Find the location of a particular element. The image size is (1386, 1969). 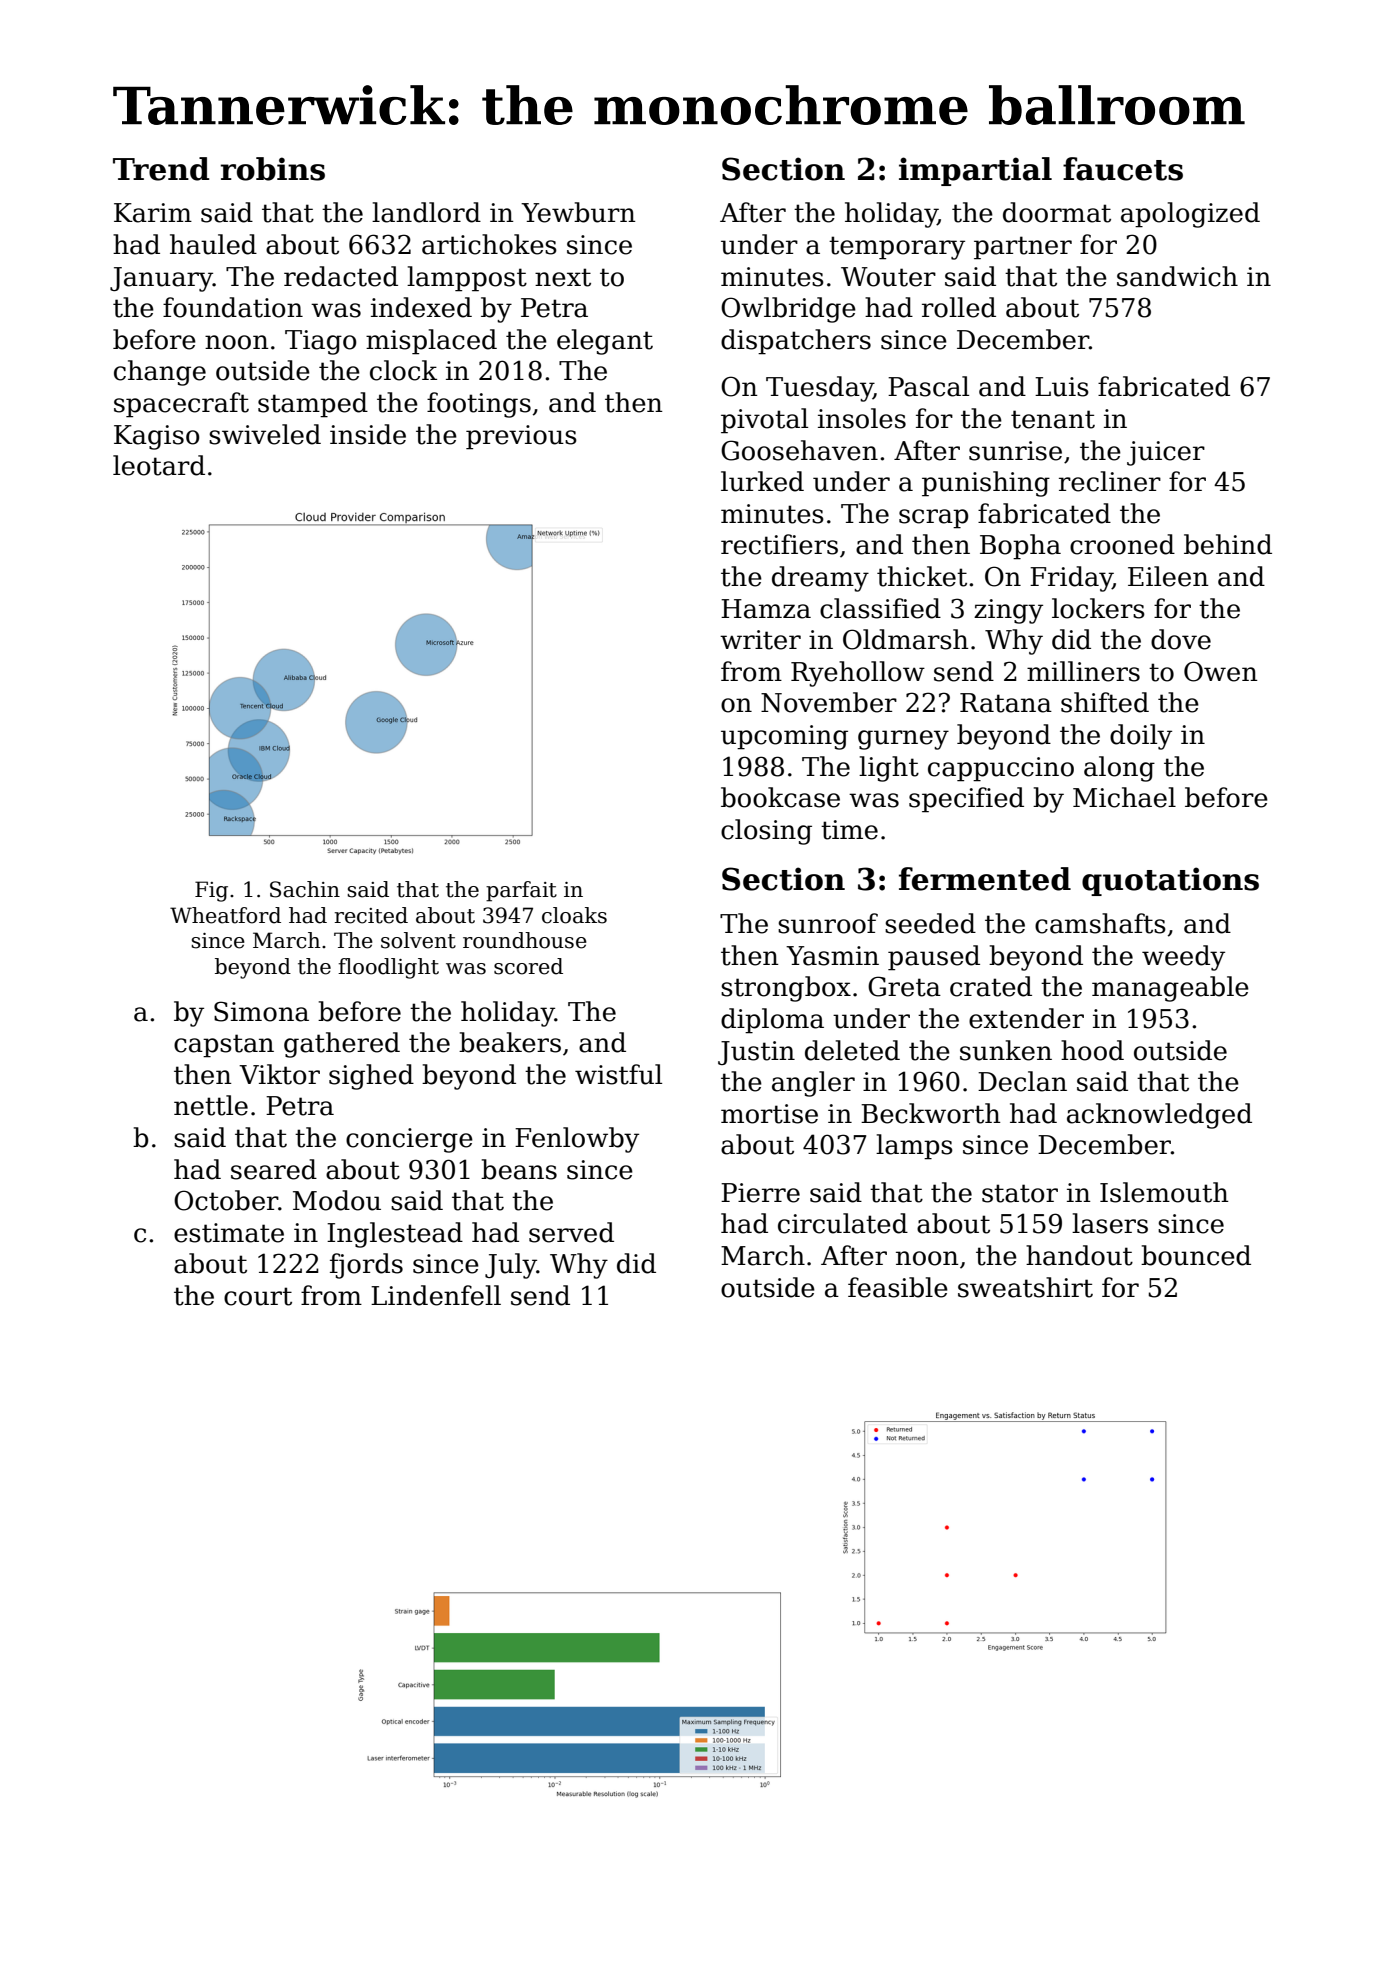

upcoming is located at coordinates (784, 737).
